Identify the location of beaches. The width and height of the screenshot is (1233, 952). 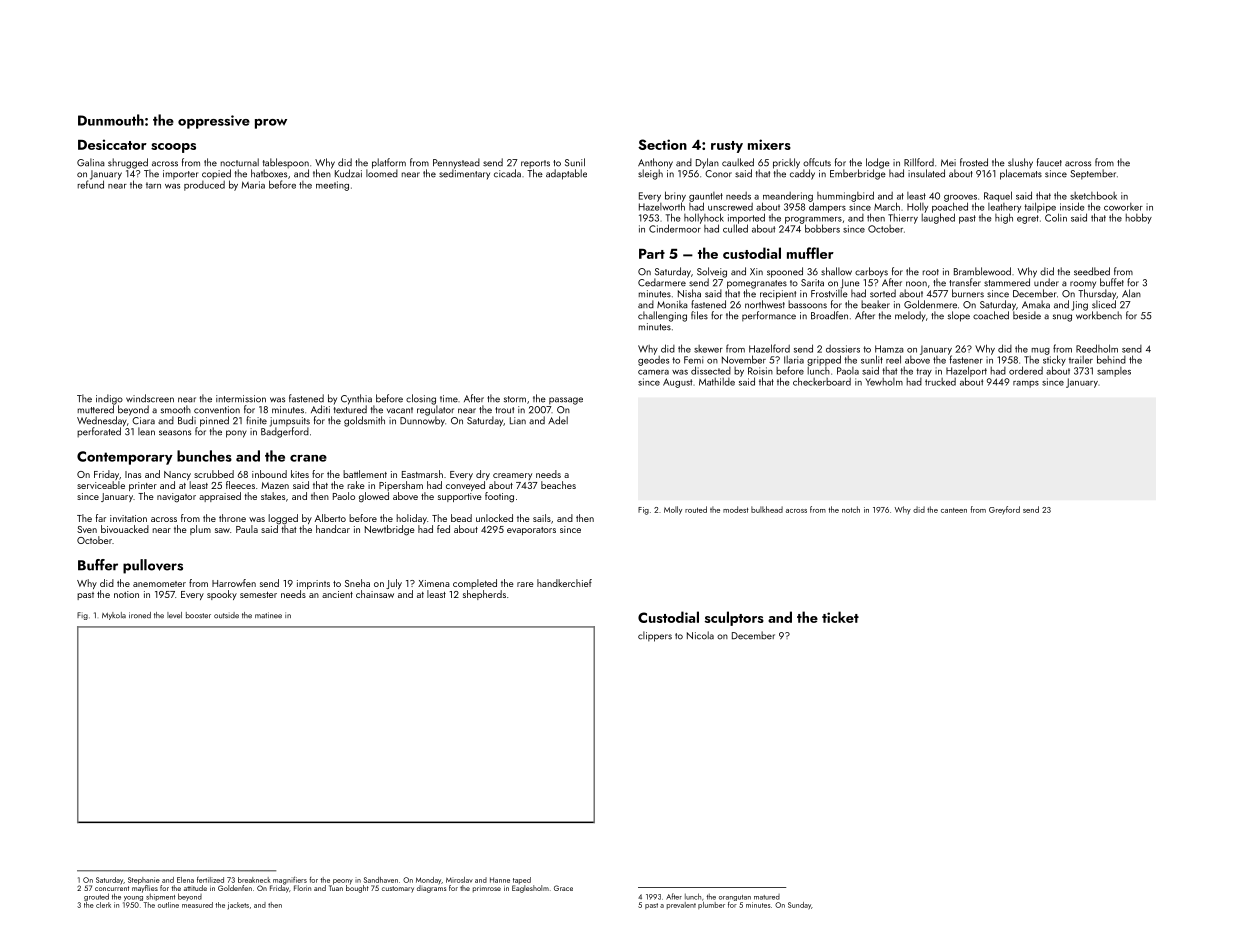
(558, 485).
